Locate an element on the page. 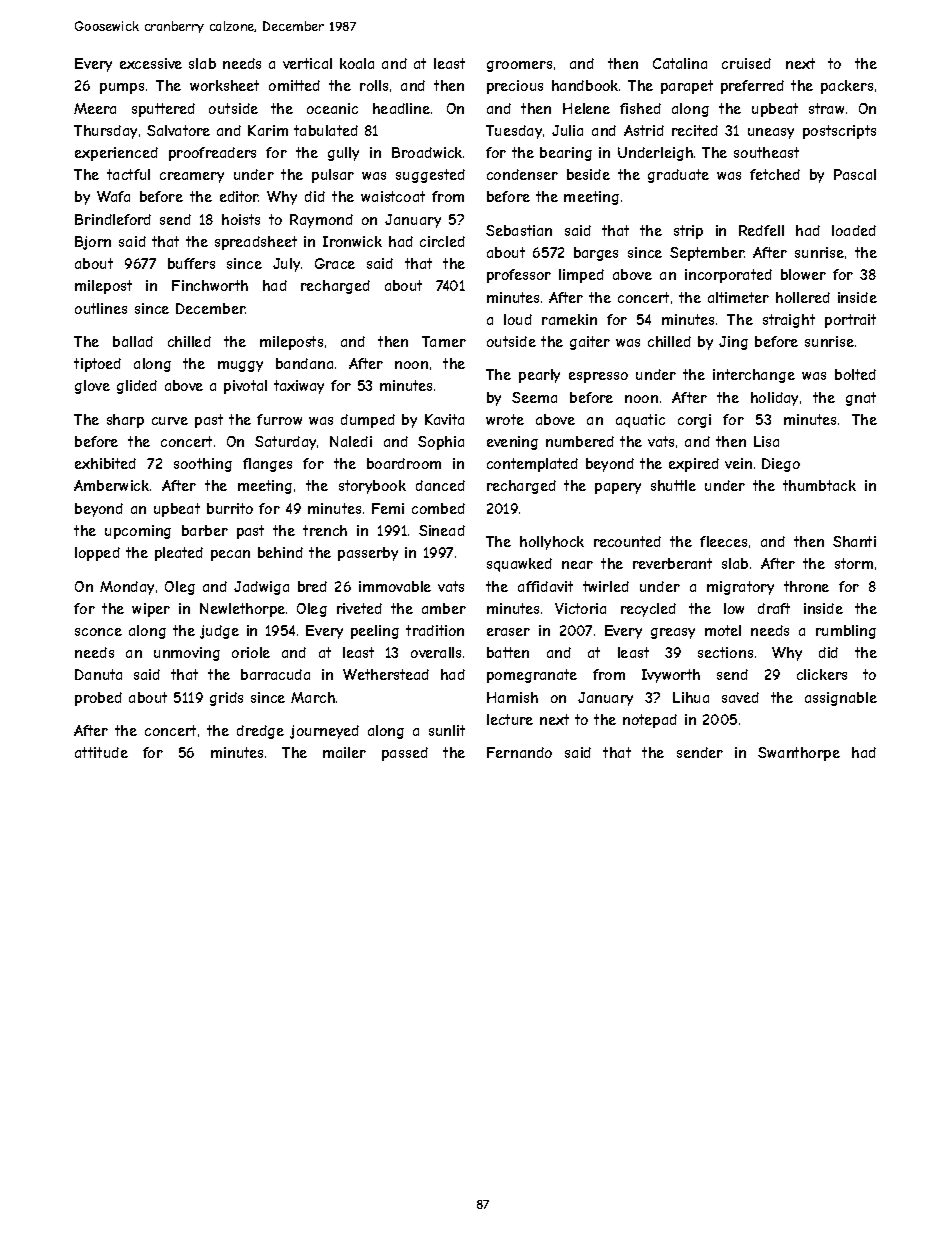 The image size is (952, 1233). Sebastian is located at coordinates (519, 230).
